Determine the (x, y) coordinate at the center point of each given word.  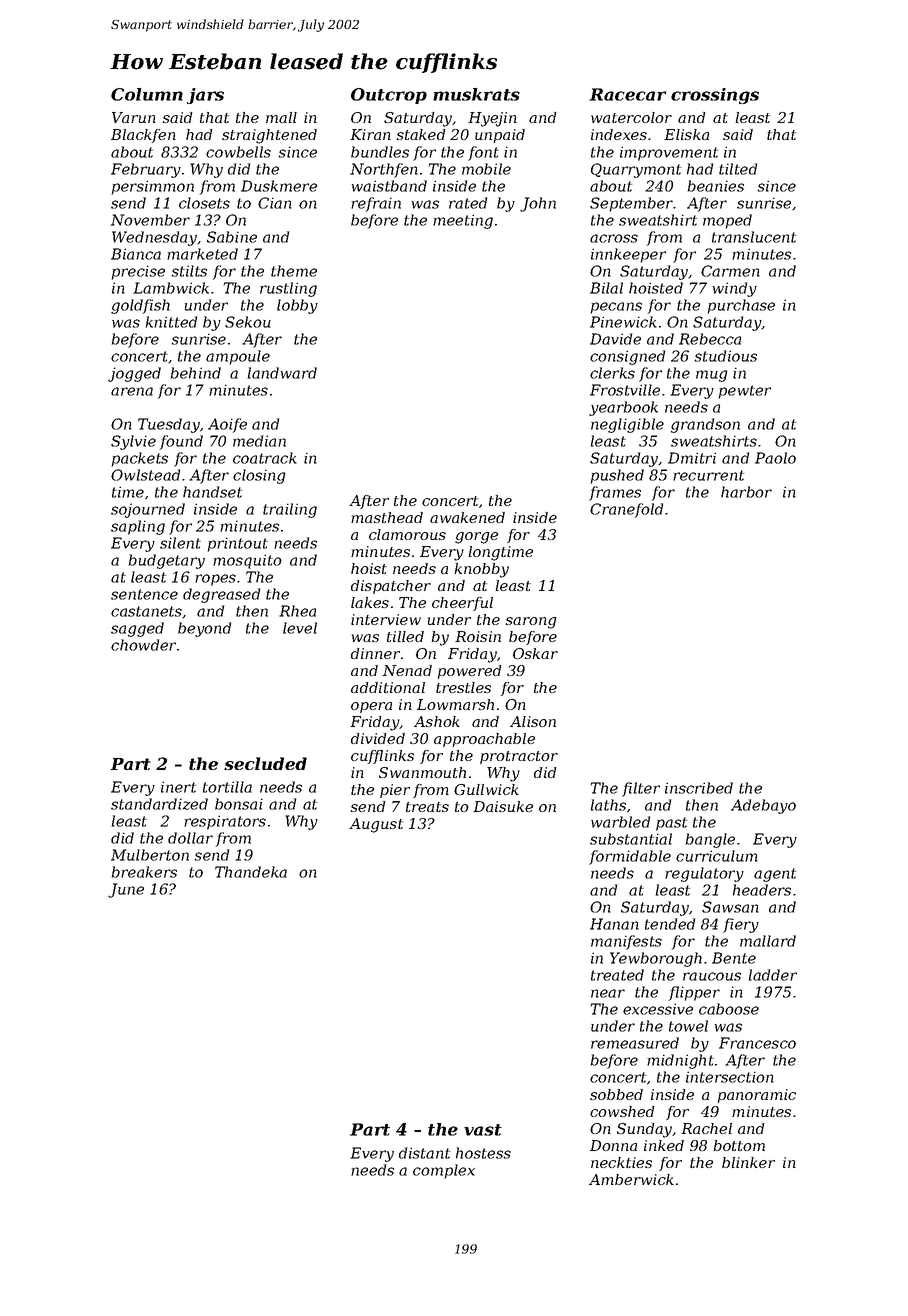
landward (282, 373)
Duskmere (279, 186)
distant (424, 1153)
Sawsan (730, 907)
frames (615, 493)
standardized (159, 804)
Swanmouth (422, 772)
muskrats (476, 94)
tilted (738, 169)
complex (444, 1171)
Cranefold (626, 510)
